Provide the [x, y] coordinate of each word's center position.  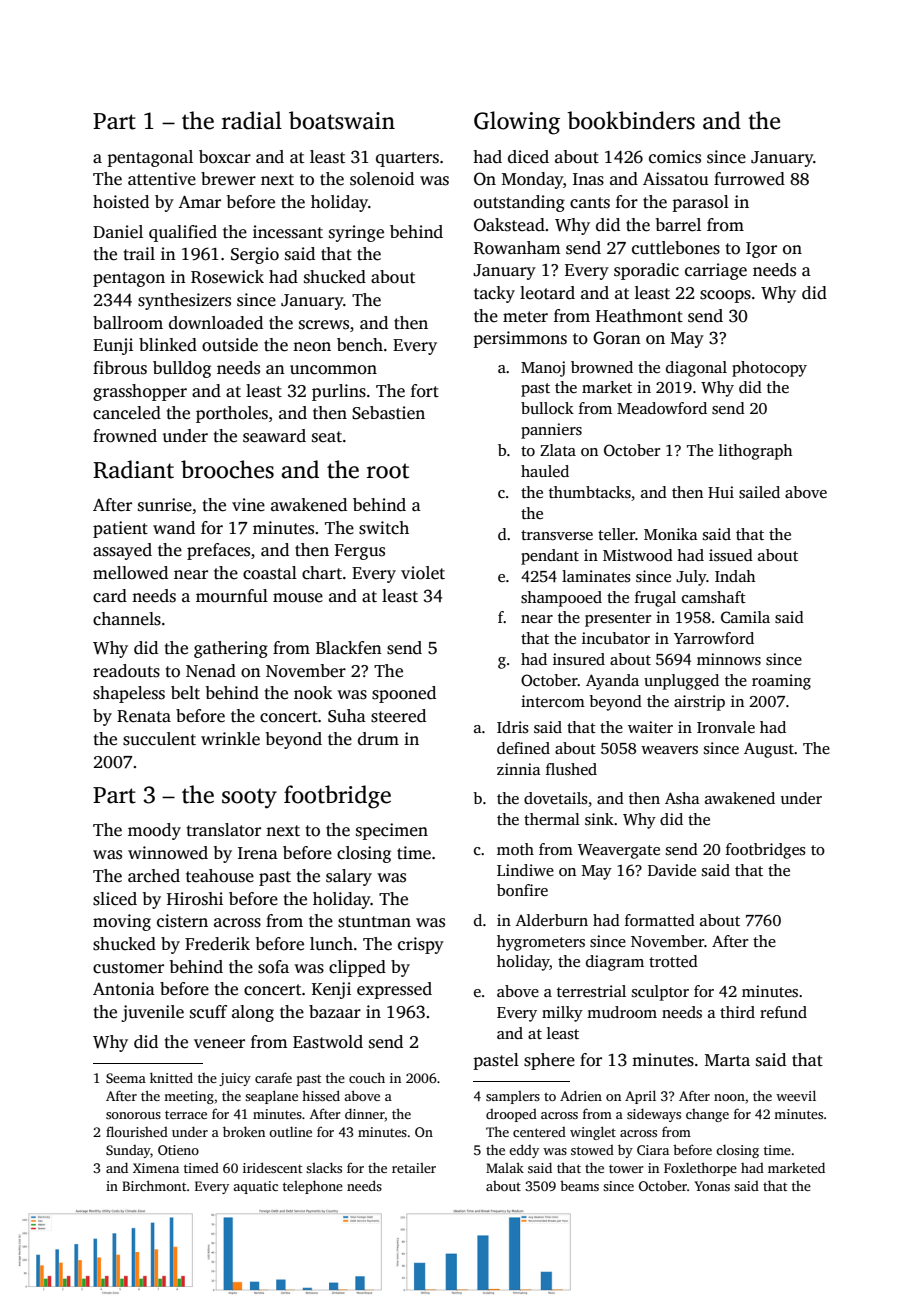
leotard [547, 293]
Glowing [517, 123]
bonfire [522, 890]
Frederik [217, 944]
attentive [162, 179]
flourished [137, 1131]
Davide [672, 870]
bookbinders [631, 120]
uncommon [333, 370]
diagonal [696, 369]
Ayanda [612, 682]
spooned [404, 694]
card [110, 596]
